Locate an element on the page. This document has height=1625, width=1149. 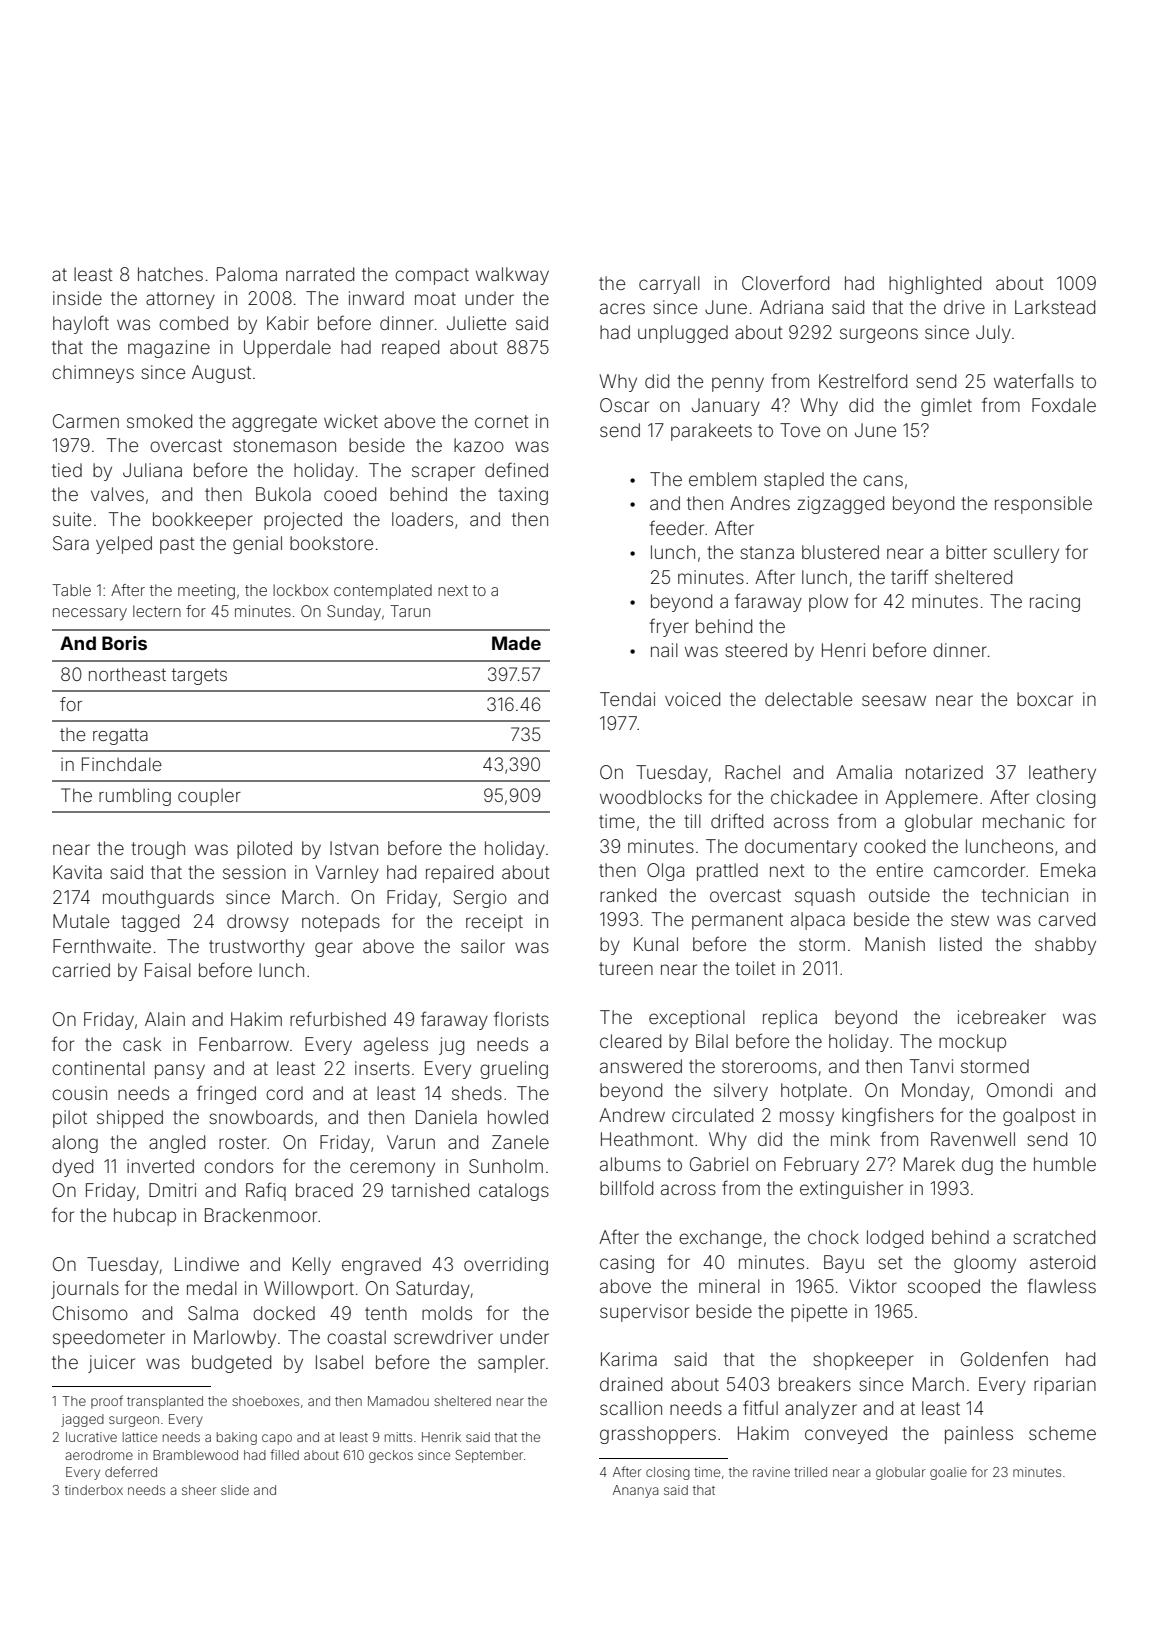
inside is located at coordinates (77, 298).
